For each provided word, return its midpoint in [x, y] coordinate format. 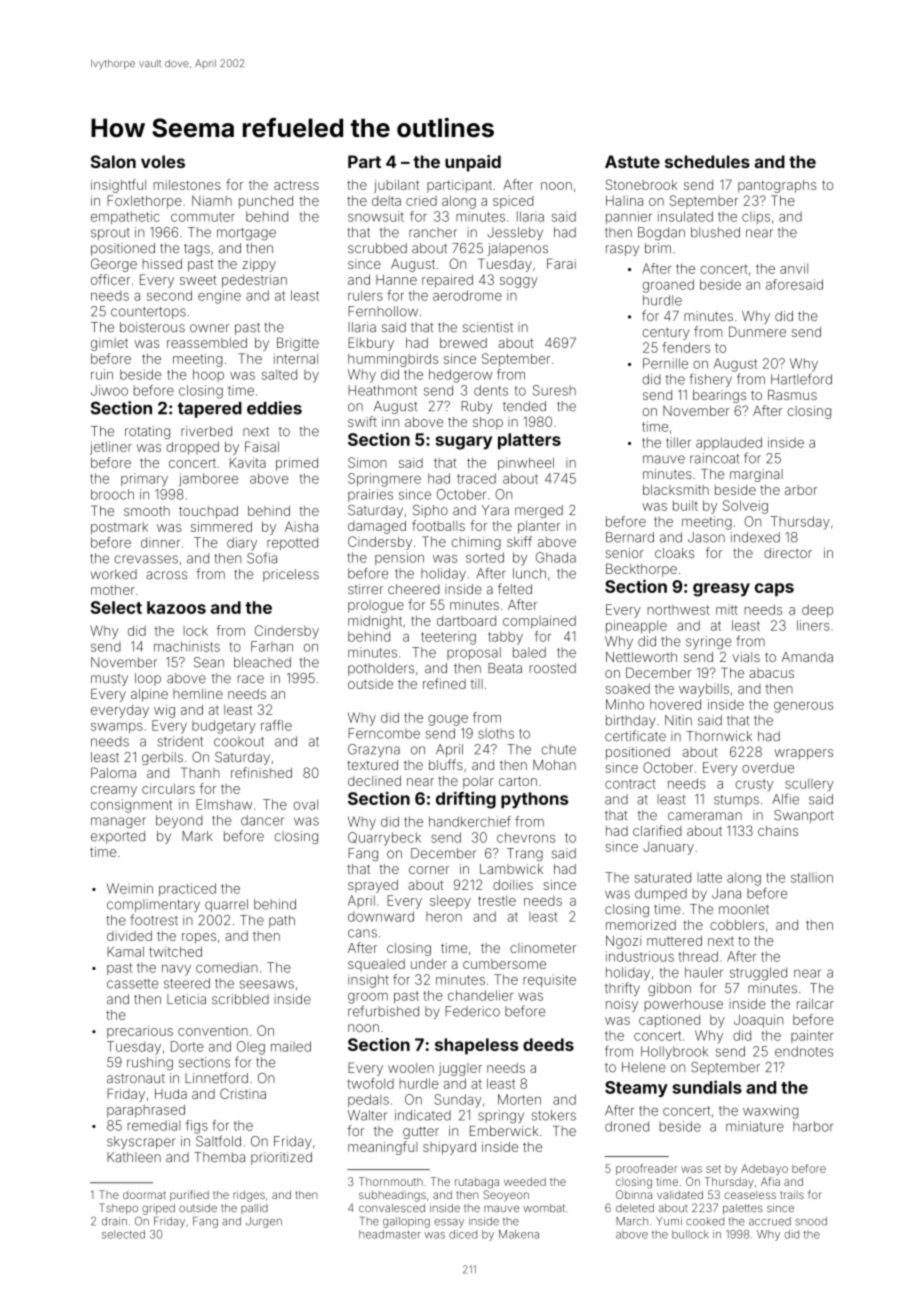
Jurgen [264, 1222]
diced [463, 1234]
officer [110, 279]
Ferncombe [384, 733]
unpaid [473, 163]
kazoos [176, 607]
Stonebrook [641, 184]
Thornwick [719, 736]
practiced [187, 889]
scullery [809, 785]
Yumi [669, 1221]
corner [429, 870]
